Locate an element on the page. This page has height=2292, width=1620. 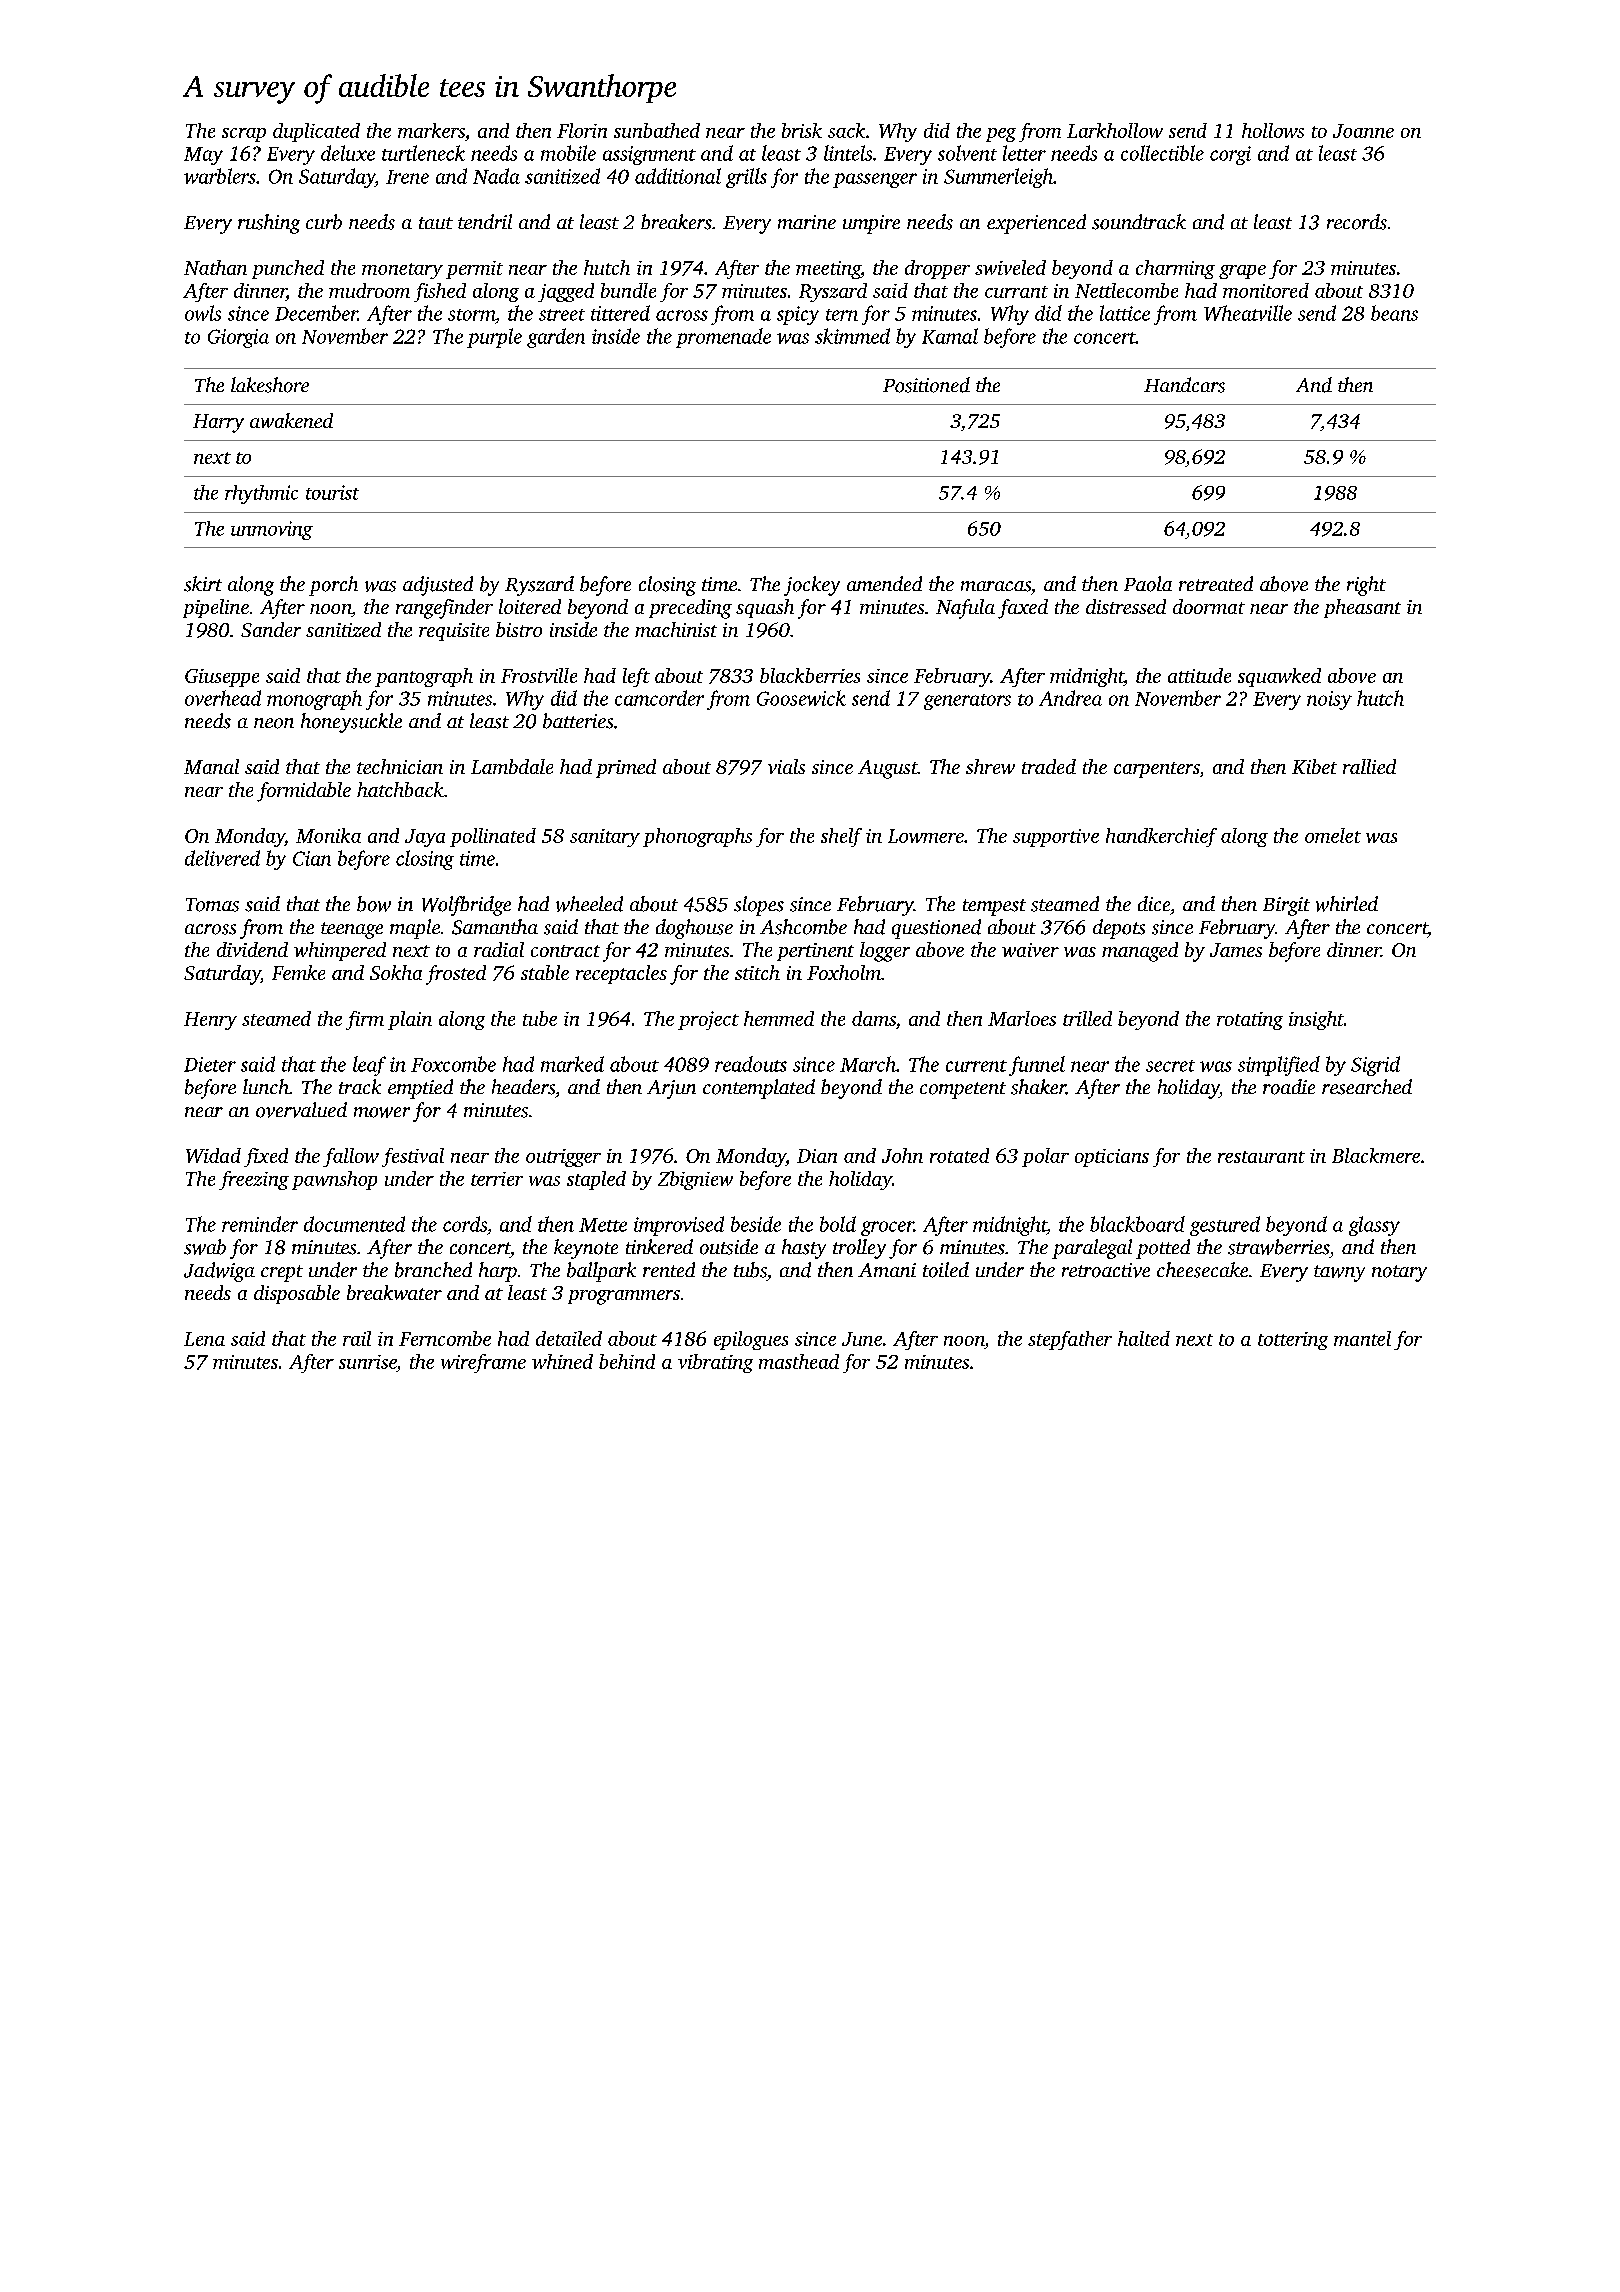
glassy is located at coordinates (1374, 1226).
